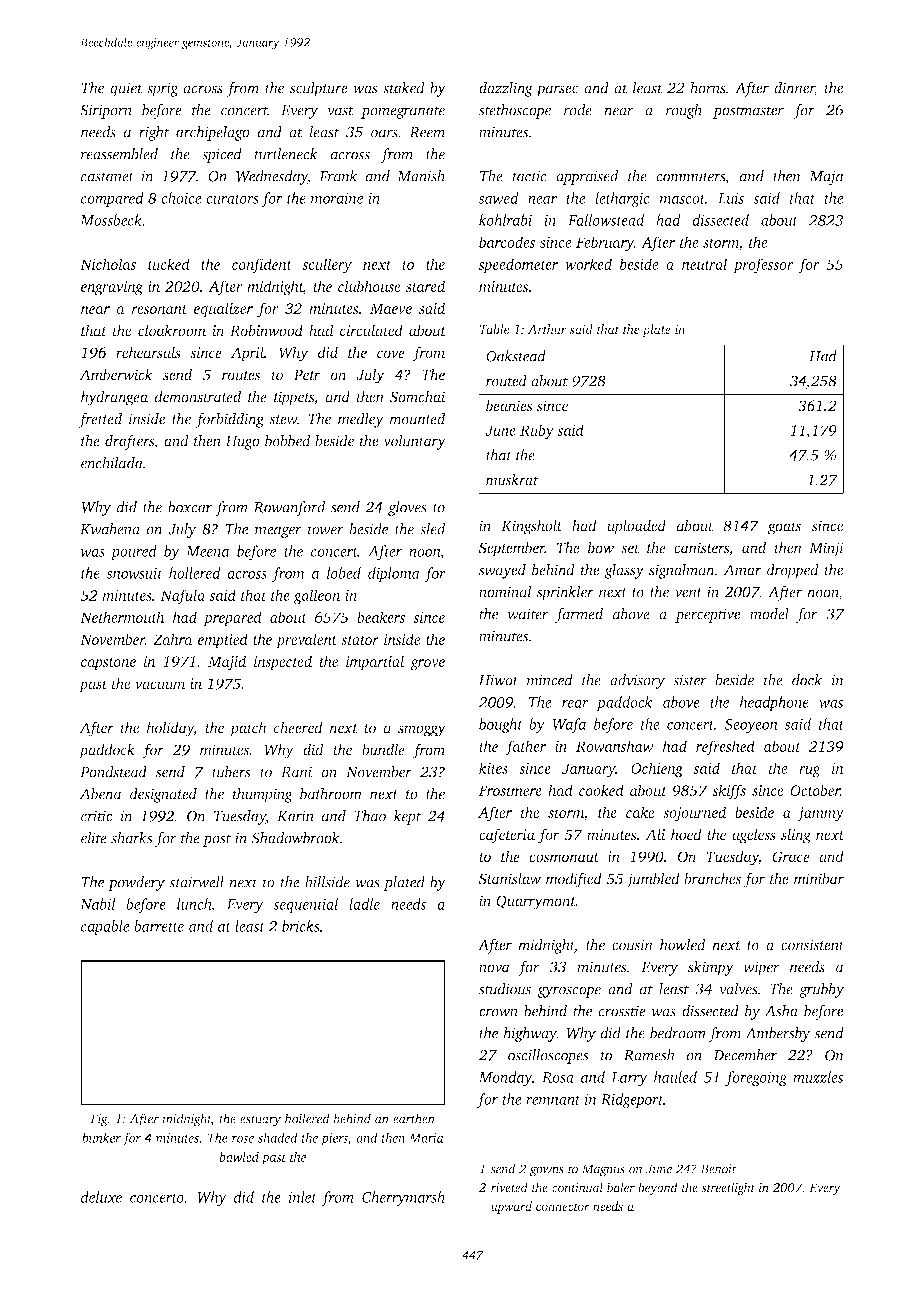  Describe the element at coordinates (288, 441) in the screenshot. I see `bobbed` at that location.
